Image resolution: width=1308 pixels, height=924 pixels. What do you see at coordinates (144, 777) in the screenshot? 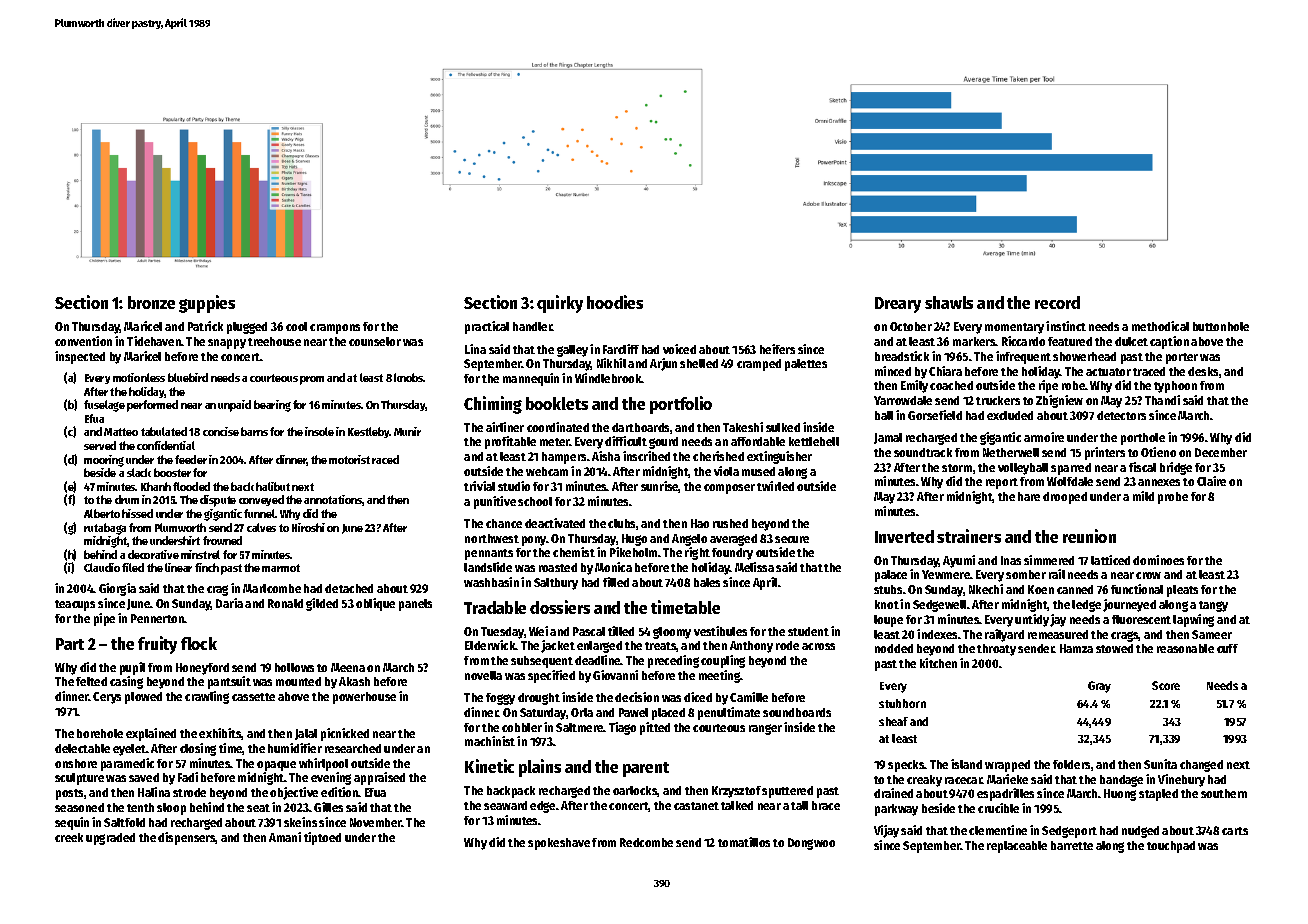
I see `saved` at bounding box center [144, 777].
